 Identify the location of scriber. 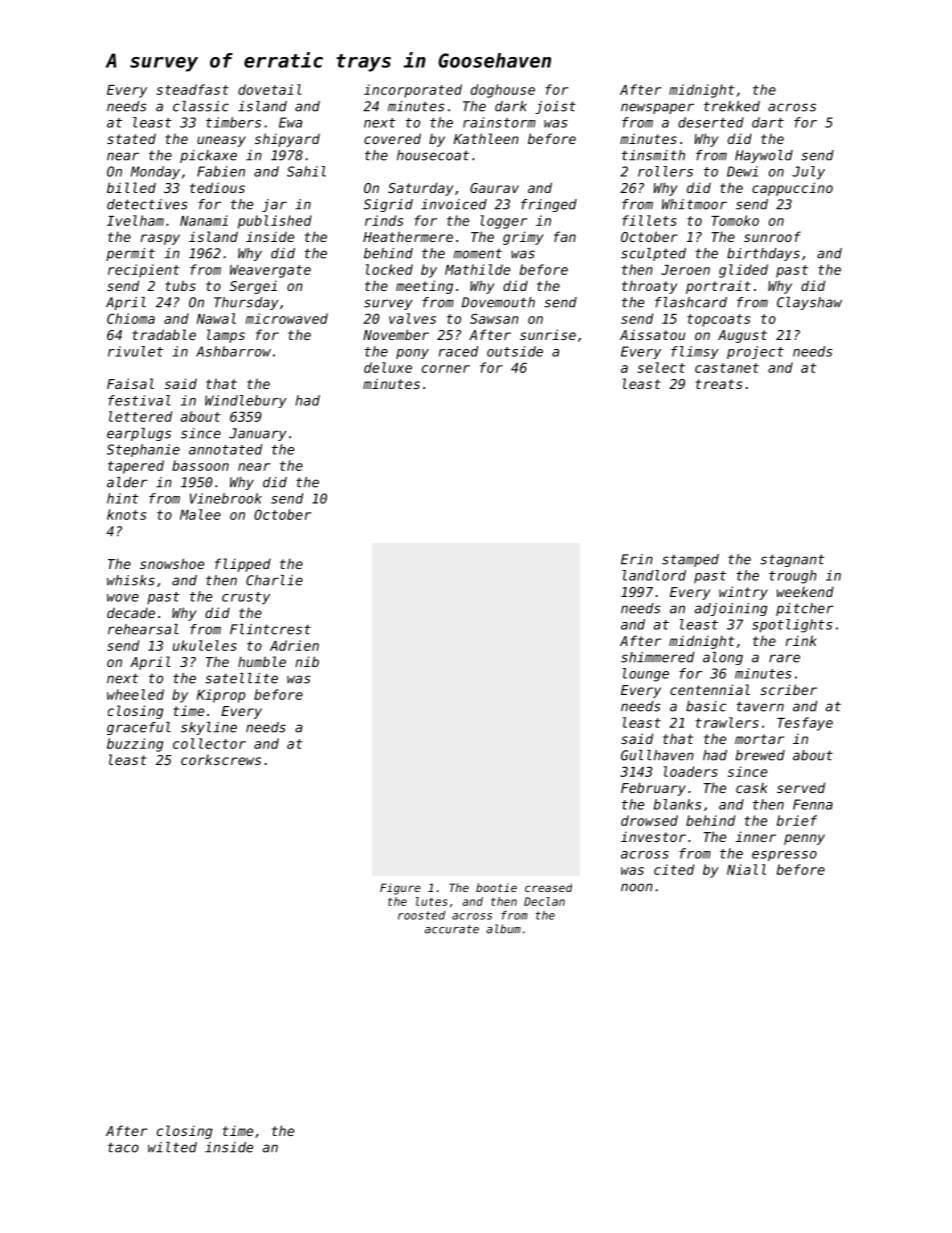
(788, 689).
